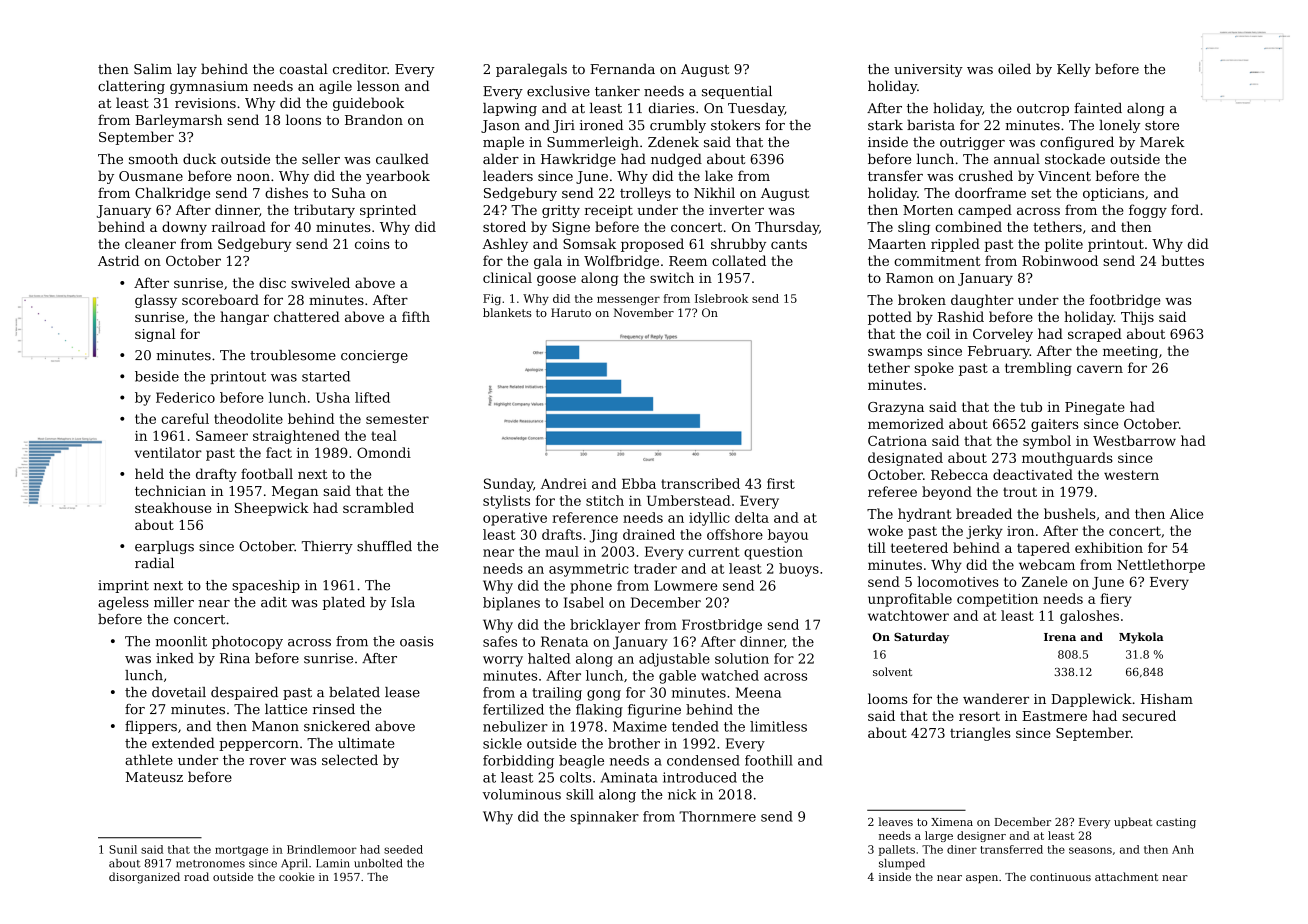 The width and height of the image is (1308, 924). What do you see at coordinates (645, 194) in the image?
I see `trolleys` at bounding box center [645, 194].
